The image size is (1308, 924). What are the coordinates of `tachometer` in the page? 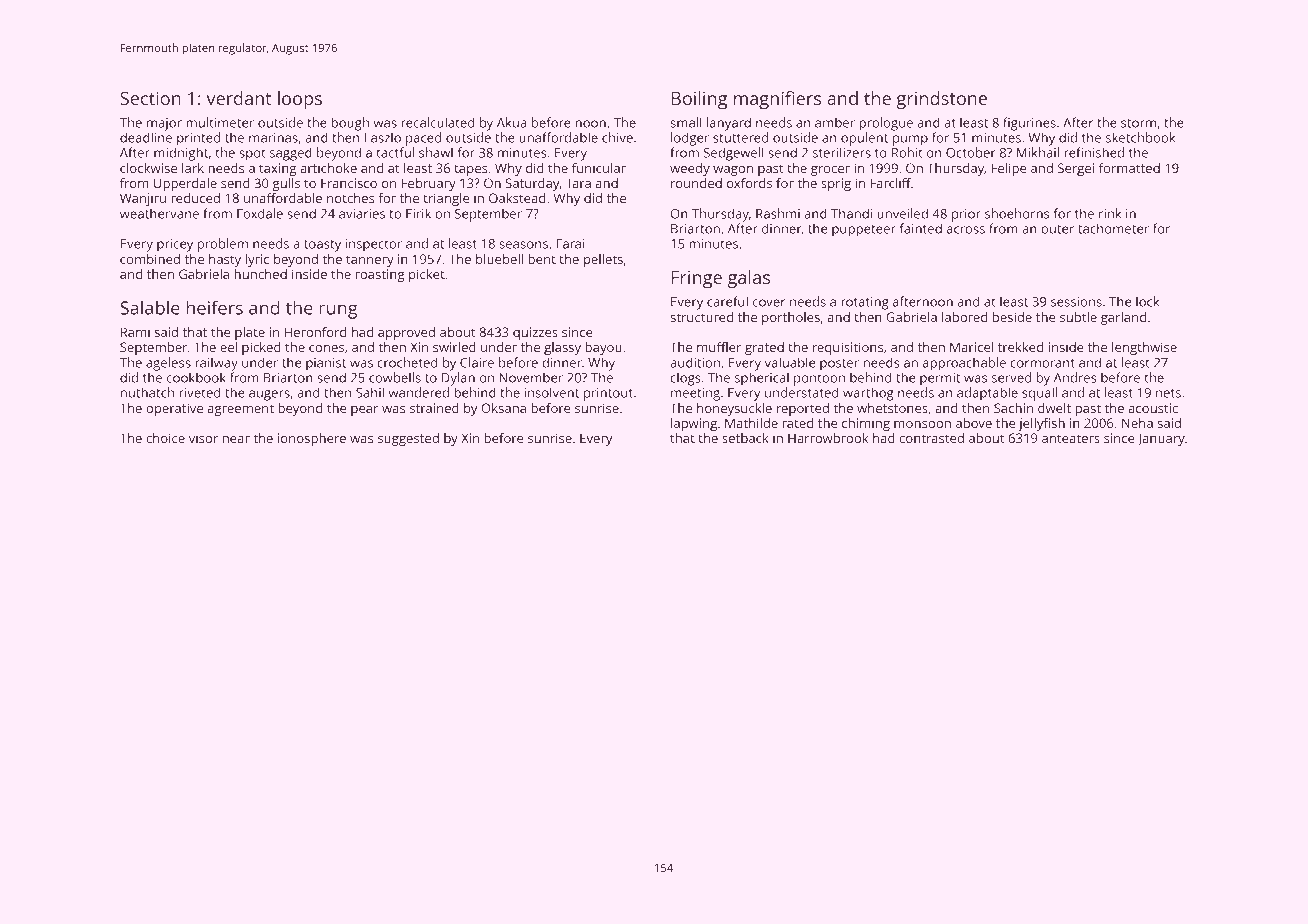 It's located at (1113, 228).
